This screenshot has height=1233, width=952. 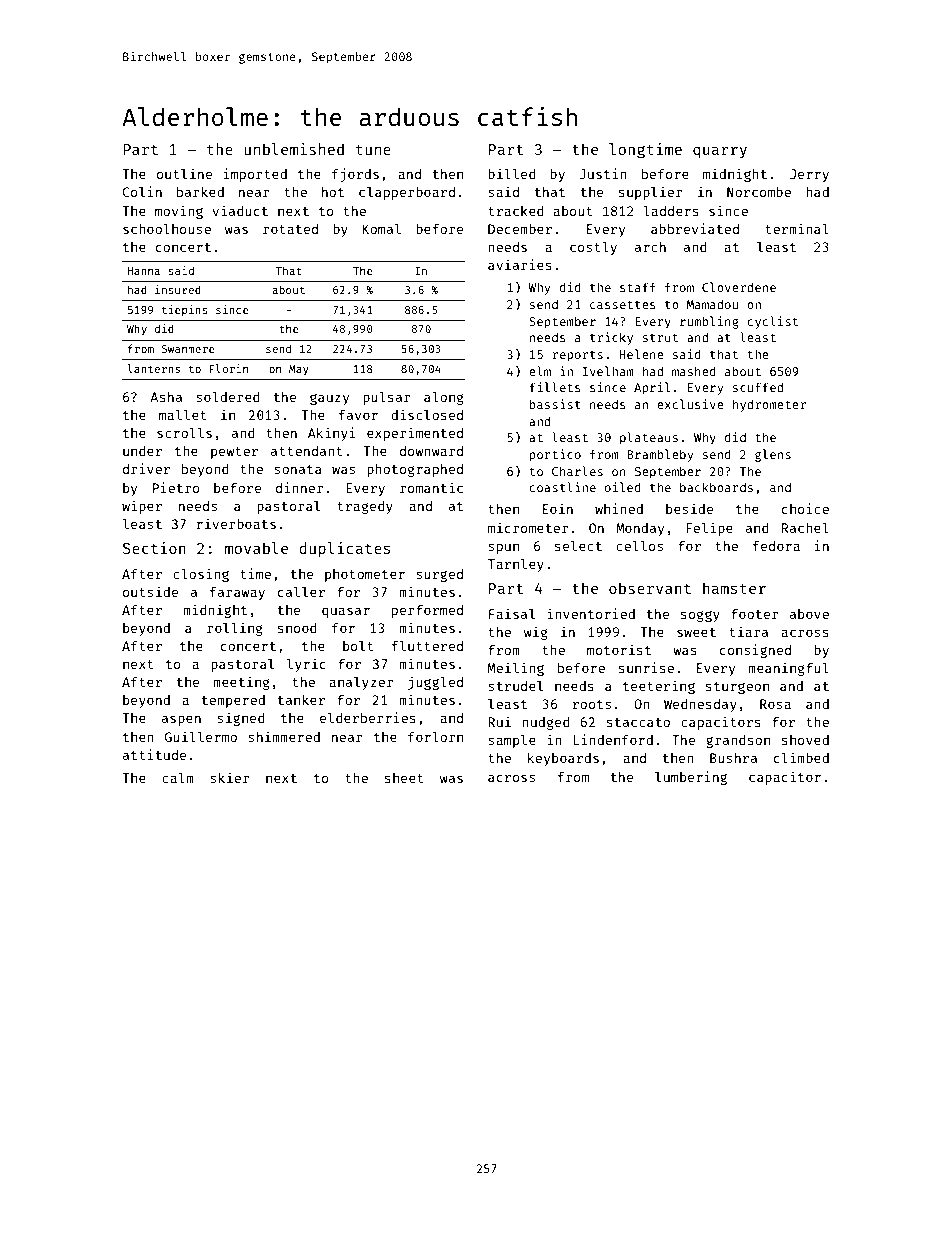 What do you see at coordinates (297, 628) in the screenshot?
I see `snood` at bounding box center [297, 628].
